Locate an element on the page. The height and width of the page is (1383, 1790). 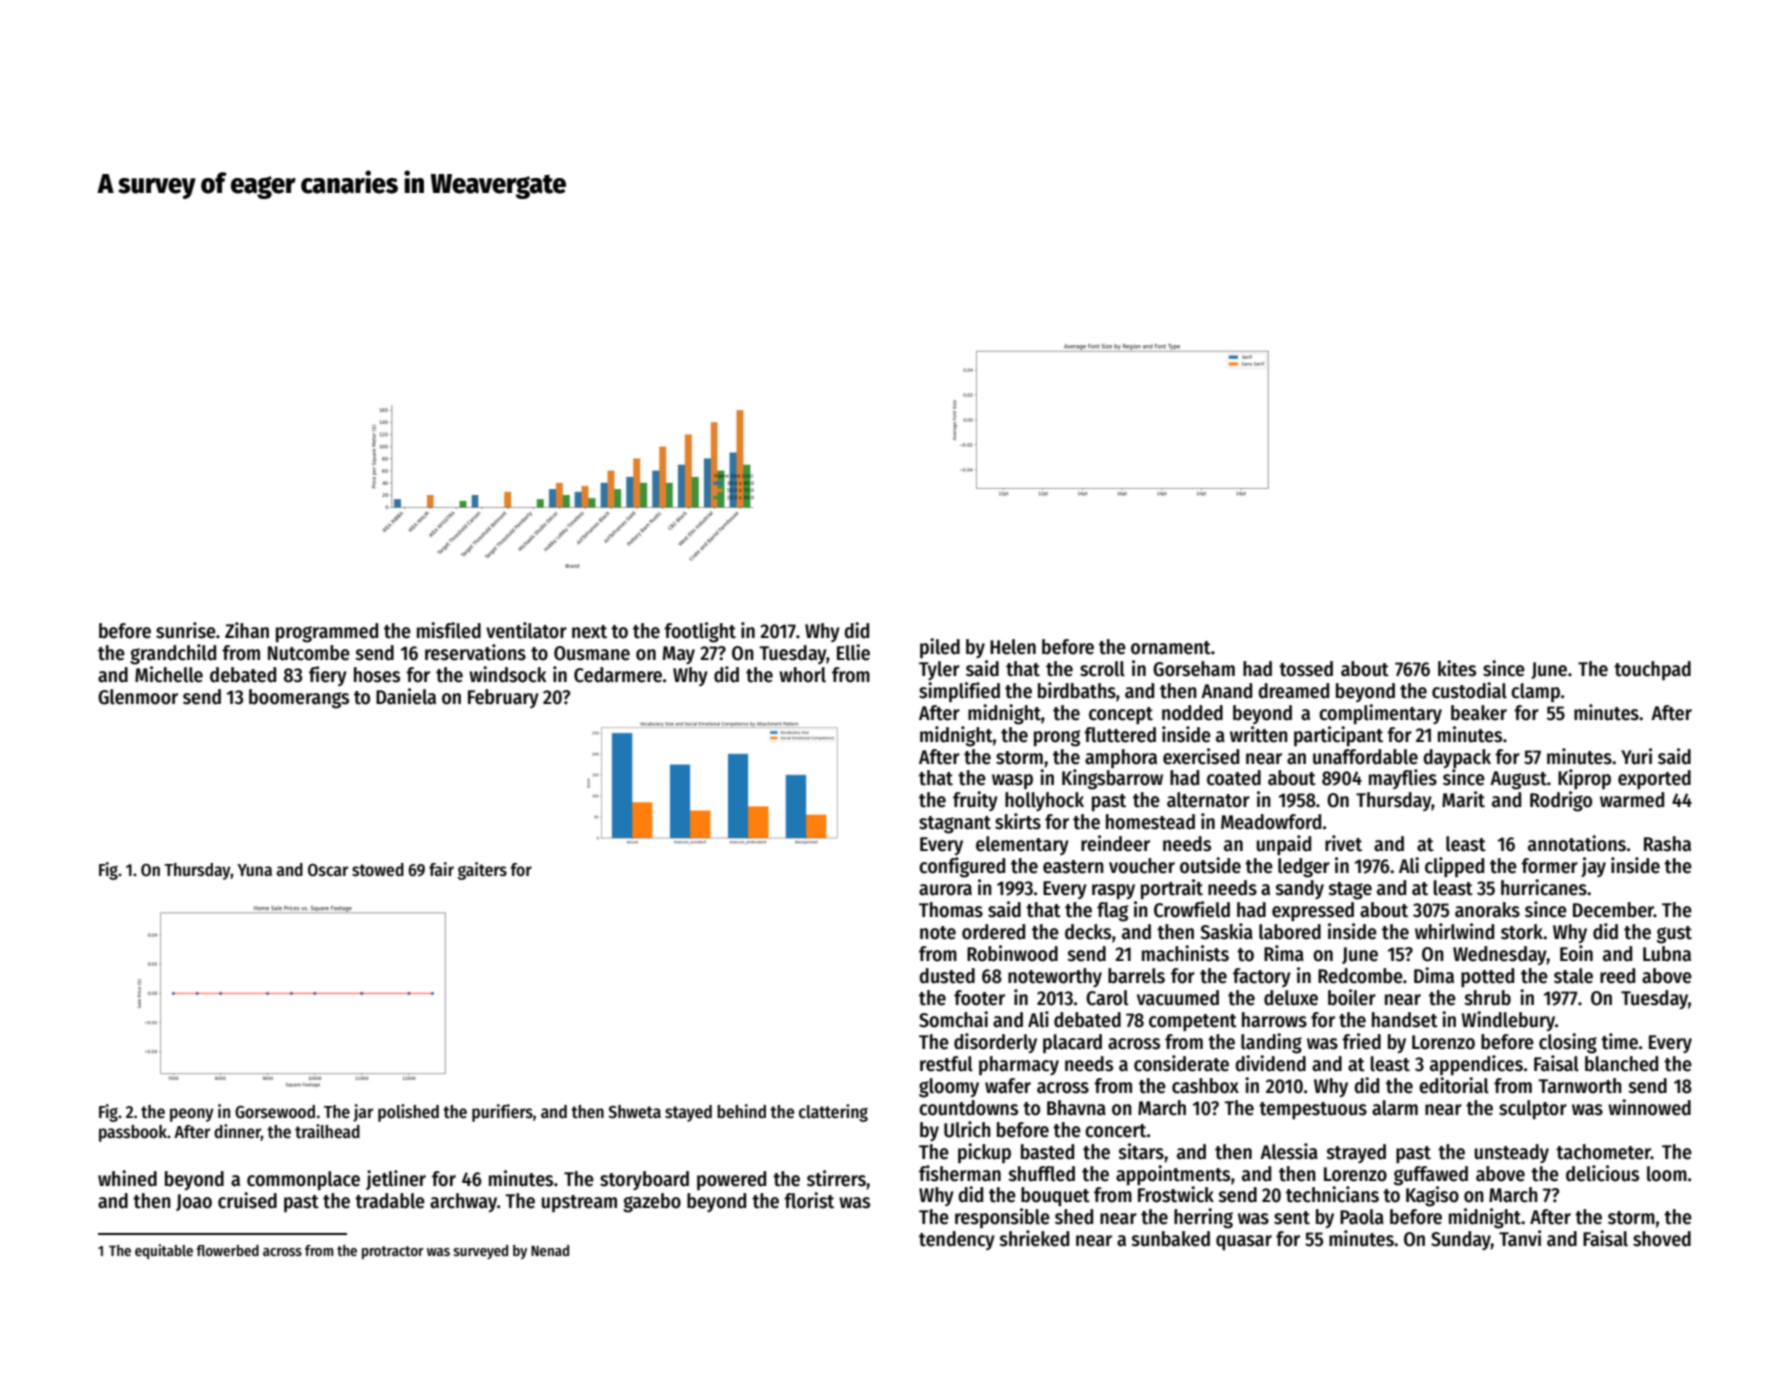
tossed is located at coordinates (1306, 669).
